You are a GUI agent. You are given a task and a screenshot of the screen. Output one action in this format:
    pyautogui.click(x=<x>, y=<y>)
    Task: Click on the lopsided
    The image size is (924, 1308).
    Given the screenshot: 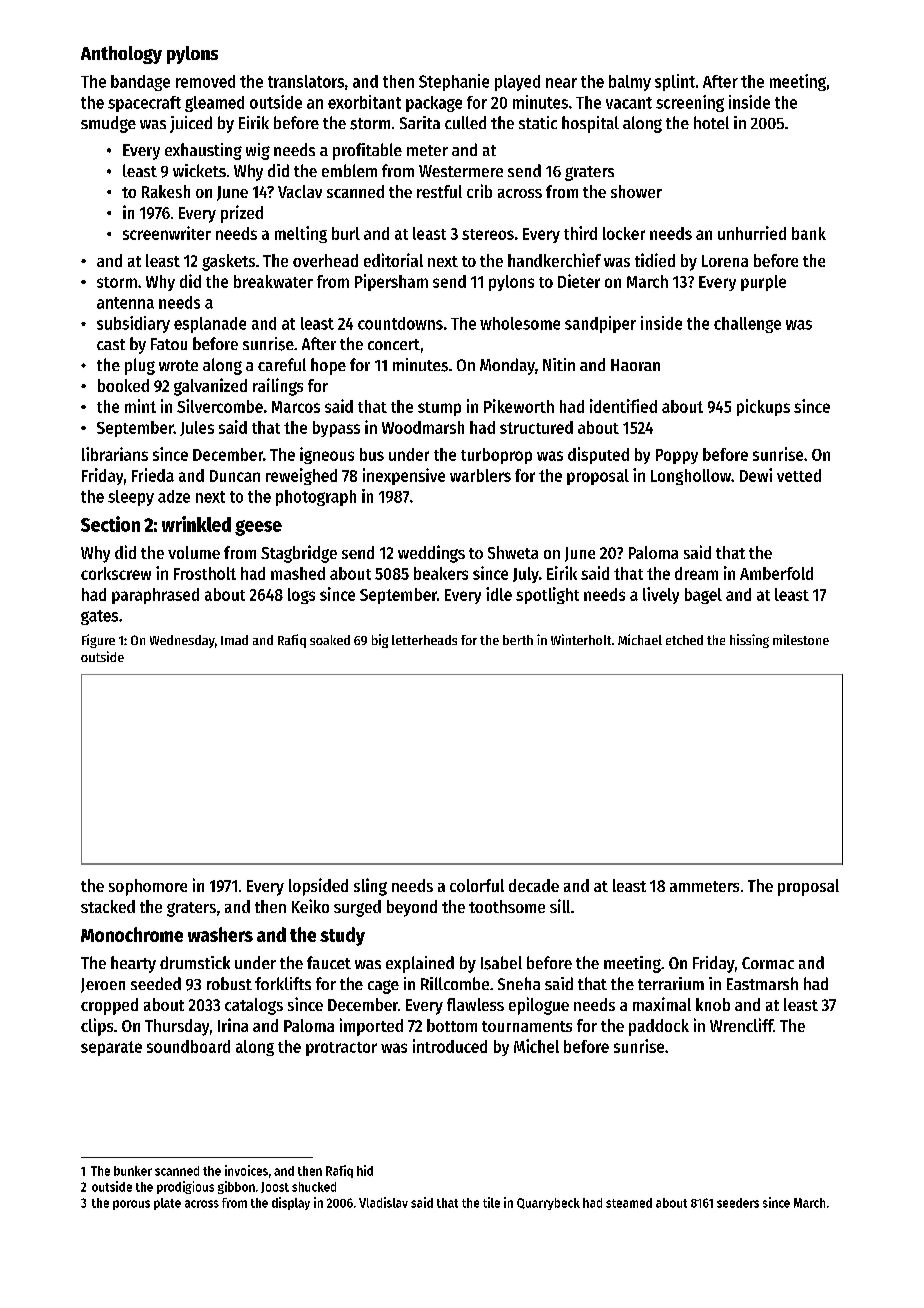 What is the action you would take?
    pyautogui.click(x=318, y=887)
